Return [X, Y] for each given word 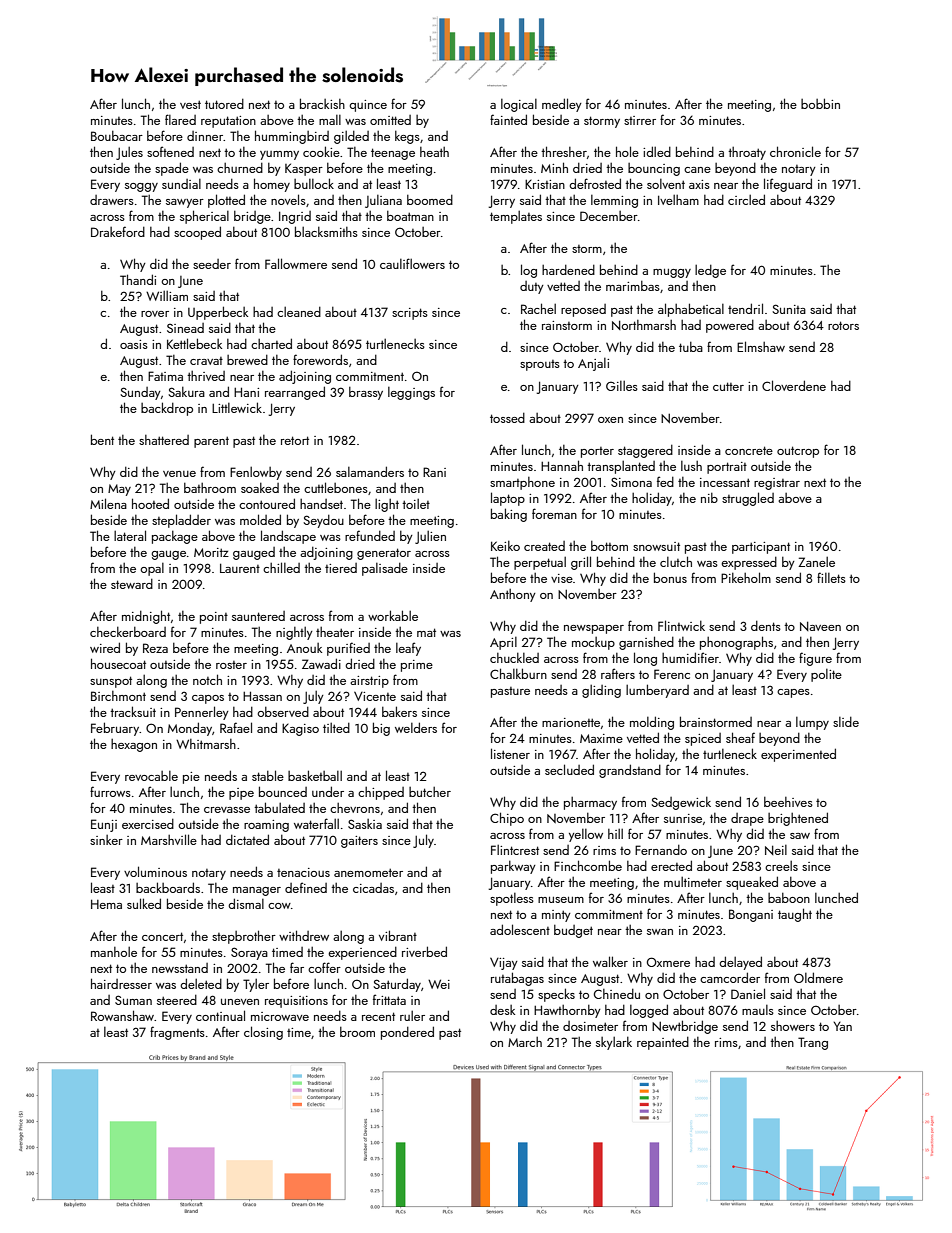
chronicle [795, 151]
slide [846, 722]
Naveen [820, 626]
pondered [407, 1033]
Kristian [545, 184]
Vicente [375, 696]
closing [263, 1033]
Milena [108, 503]
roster [231, 665]
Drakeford [118, 231]
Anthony [513, 595]
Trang [813, 1043]
